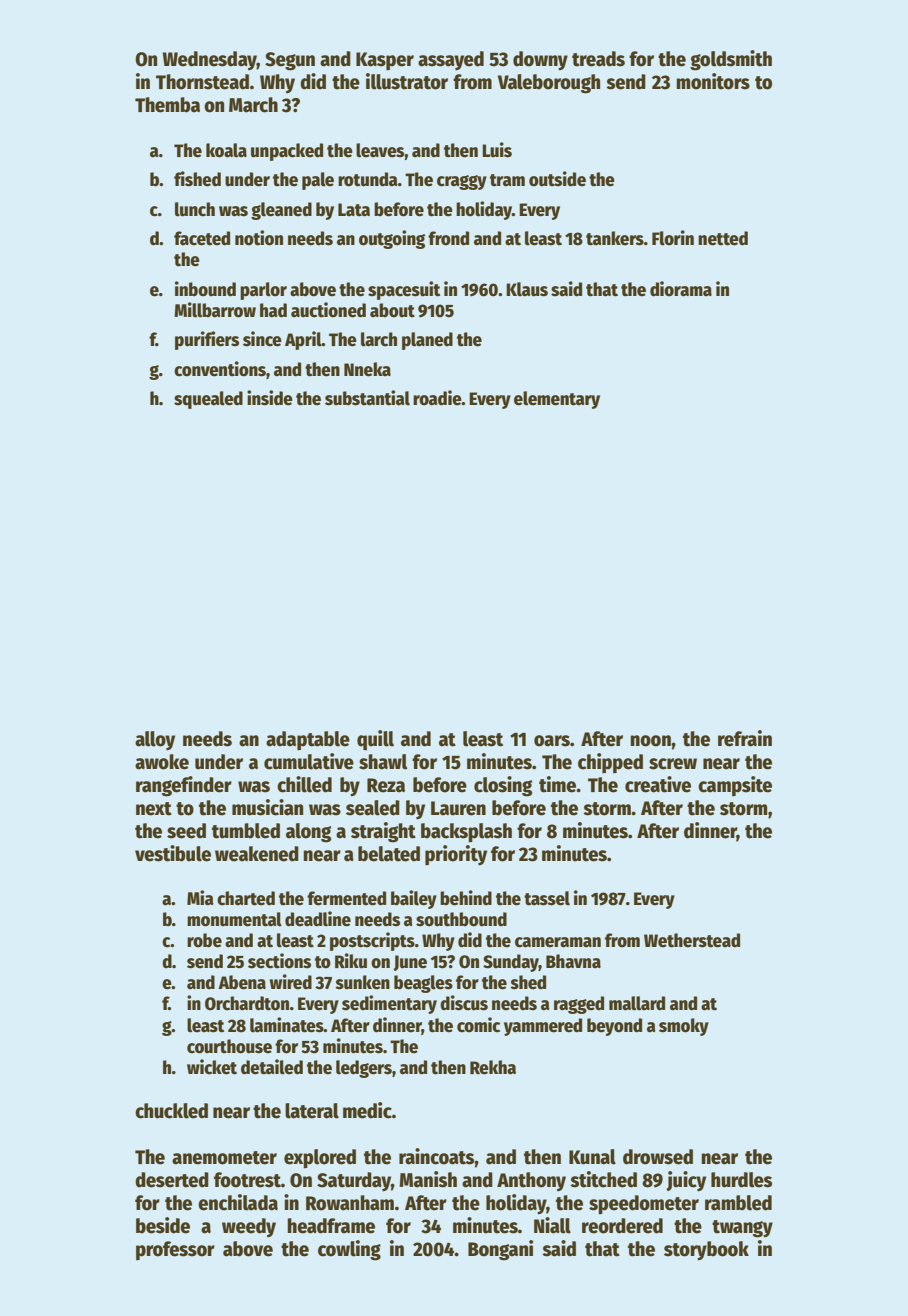 This page has width=908, height=1316. I want to click on goldsmith, so click(731, 60).
